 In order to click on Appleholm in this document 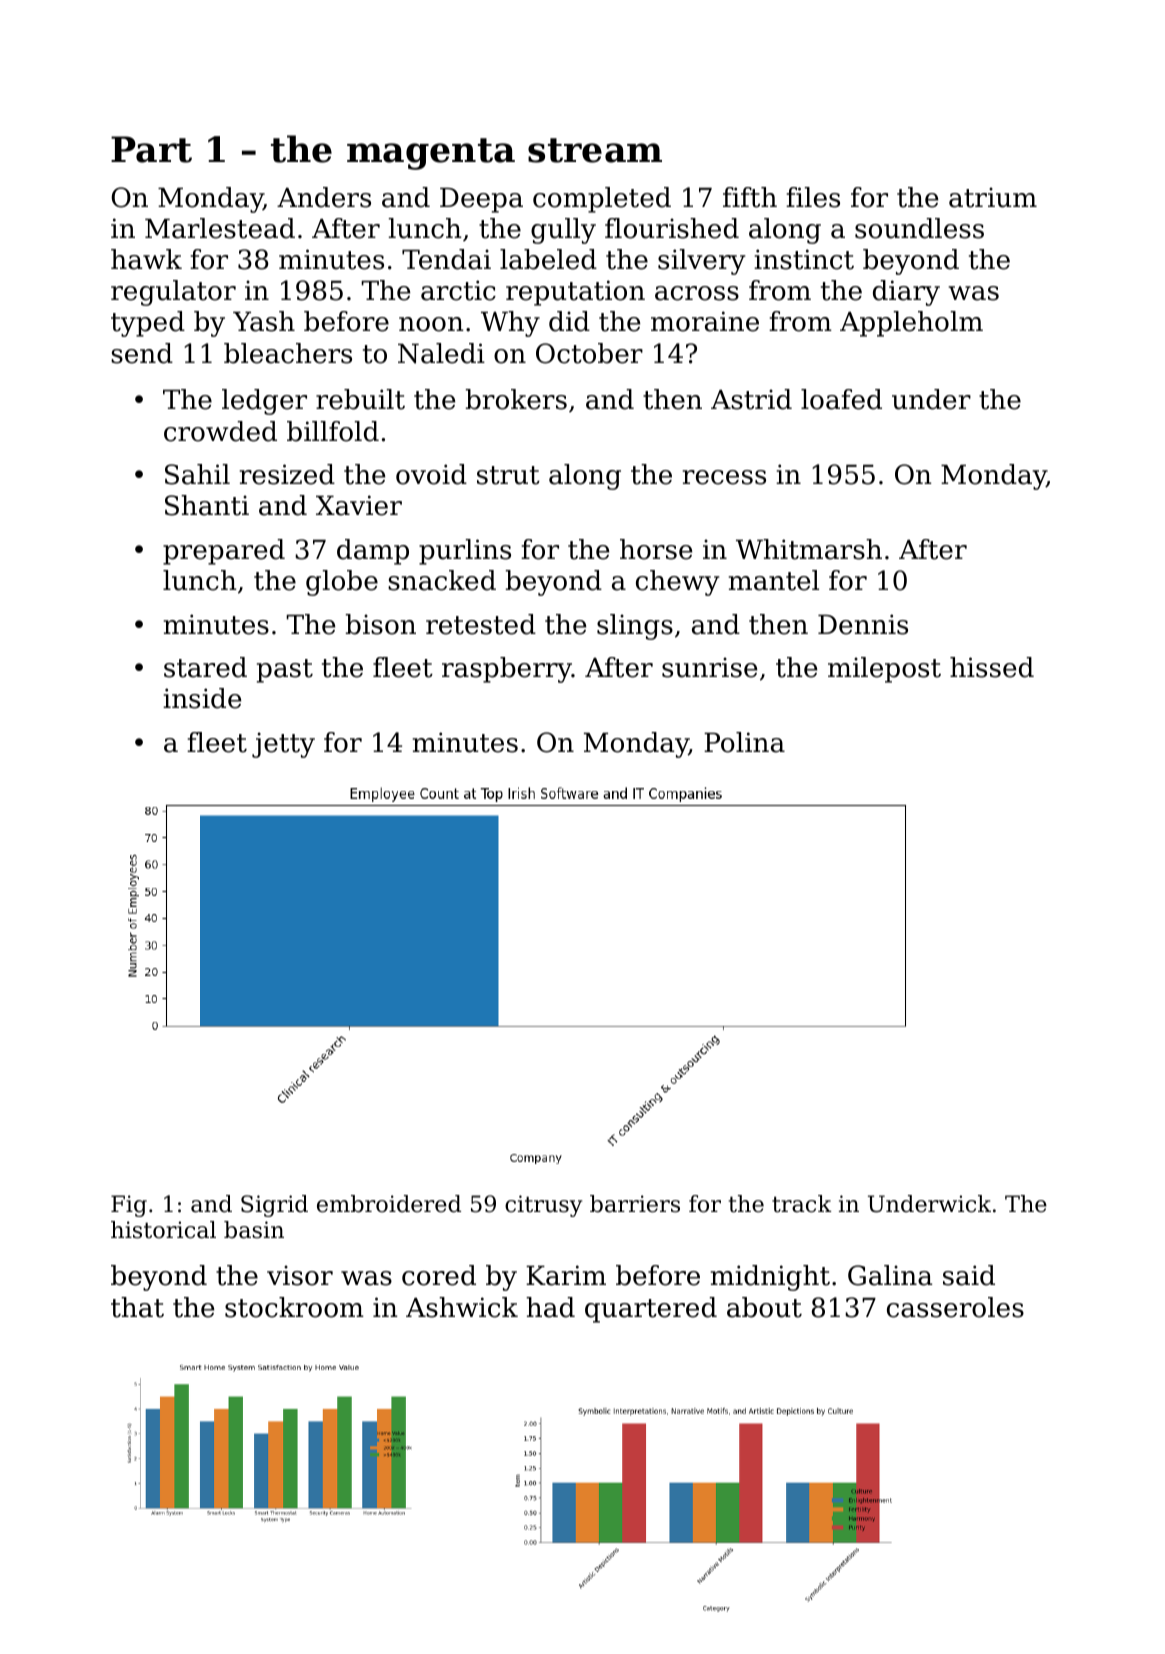, I will do `click(911, 324)`.
